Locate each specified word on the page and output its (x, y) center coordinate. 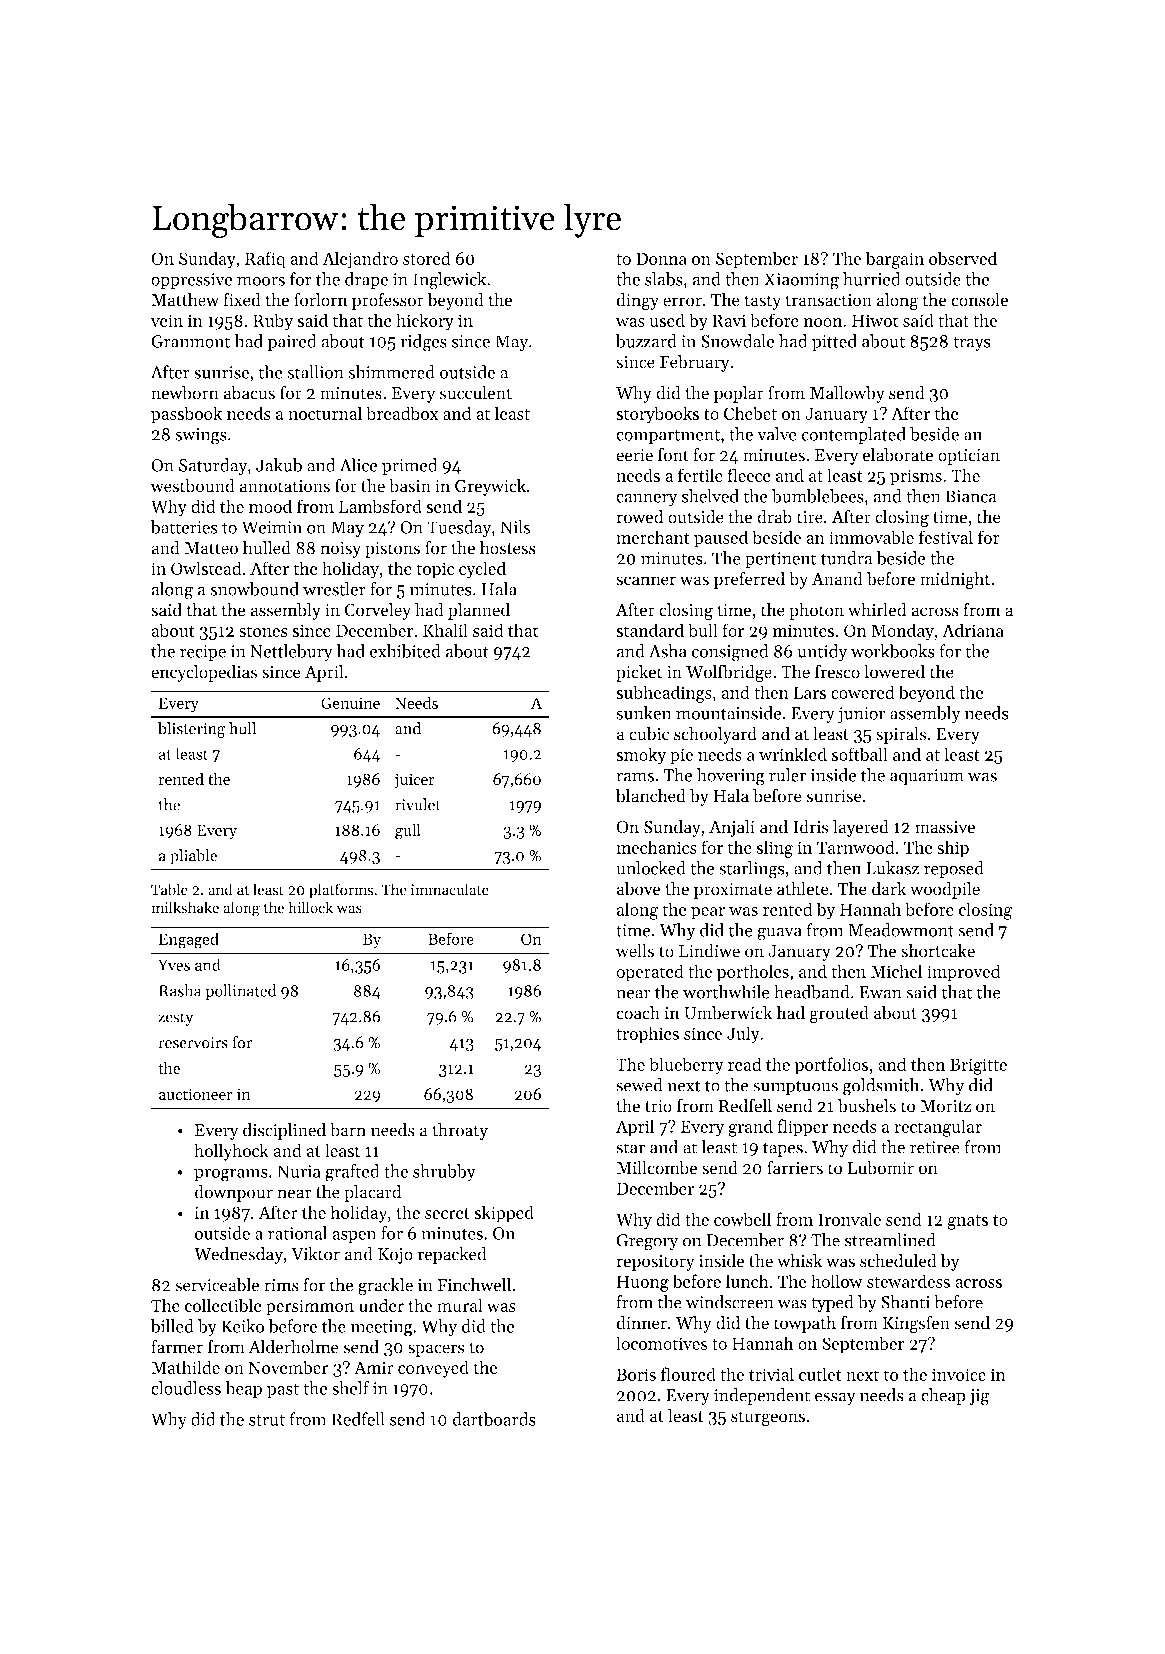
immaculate (450, 889)
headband (812, 992)
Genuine (350, 703)
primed (409, 466)
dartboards (494, 1419)
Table (169, 889)
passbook (186, 415)
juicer (414, 781)
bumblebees (818, 496)
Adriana (973, 630)
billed (172, 1326)
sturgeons (768, 1418)
